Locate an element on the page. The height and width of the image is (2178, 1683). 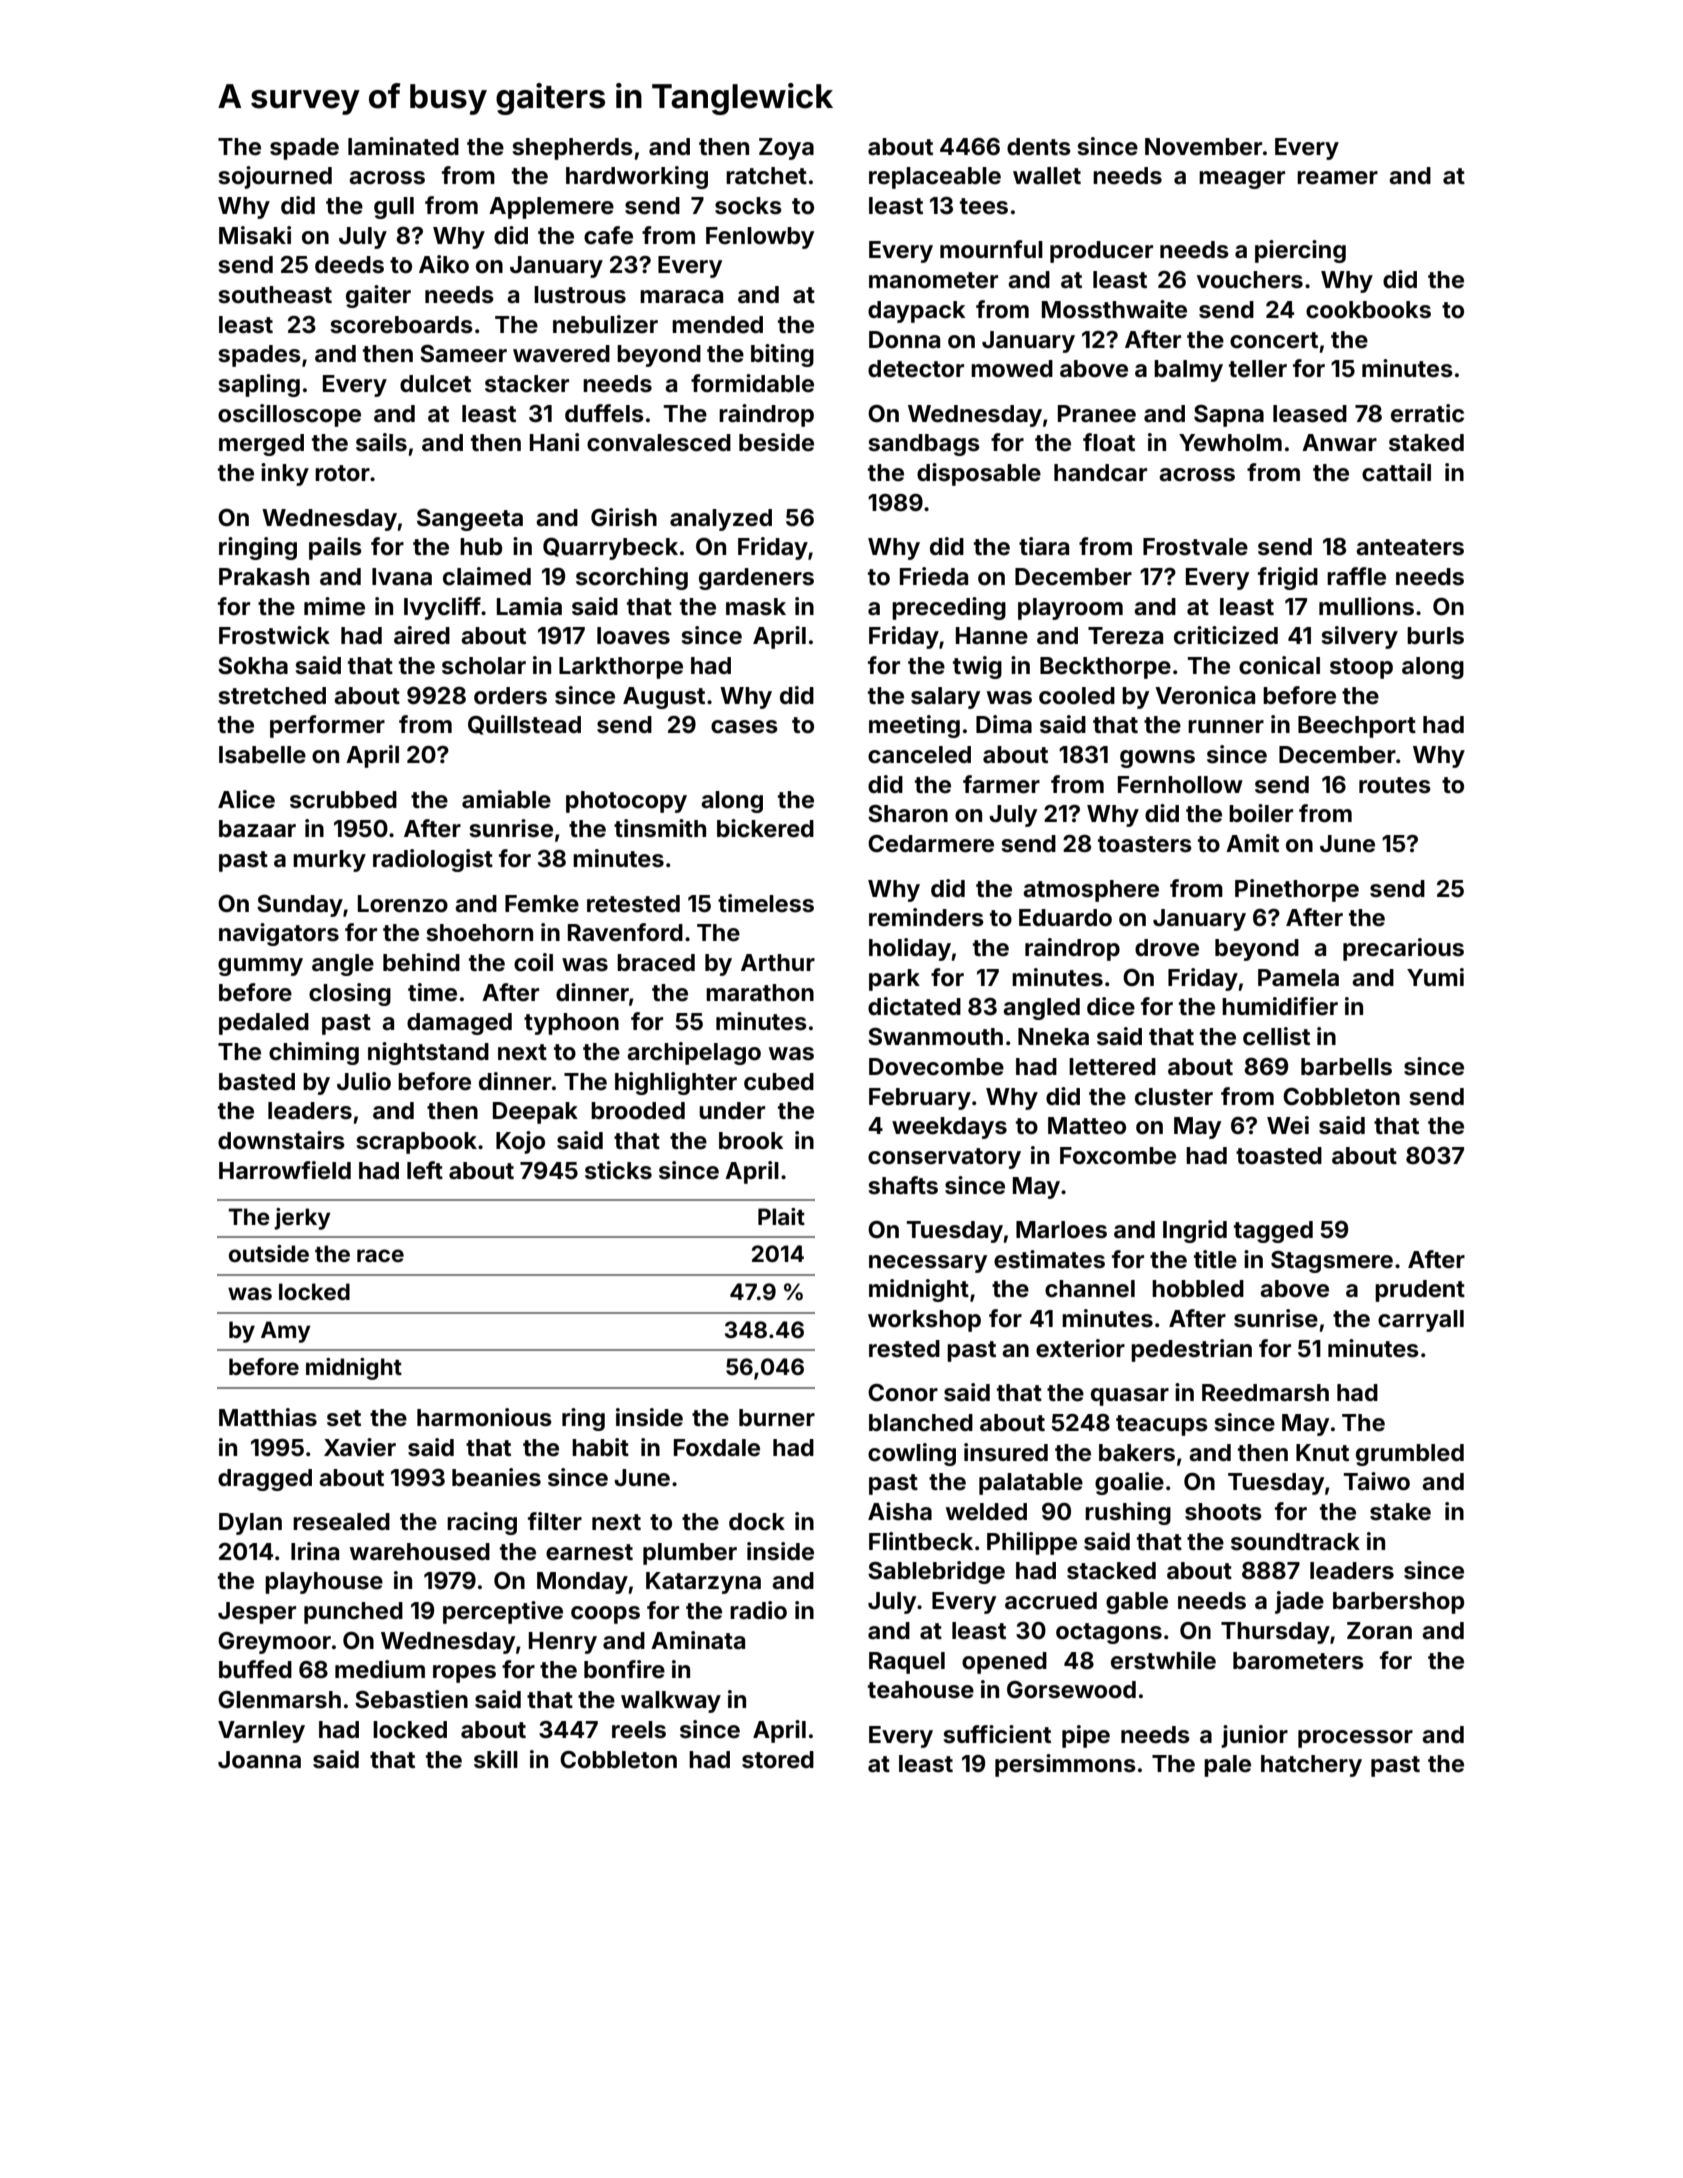
anteaters is located at coordinates (1410, 547).
